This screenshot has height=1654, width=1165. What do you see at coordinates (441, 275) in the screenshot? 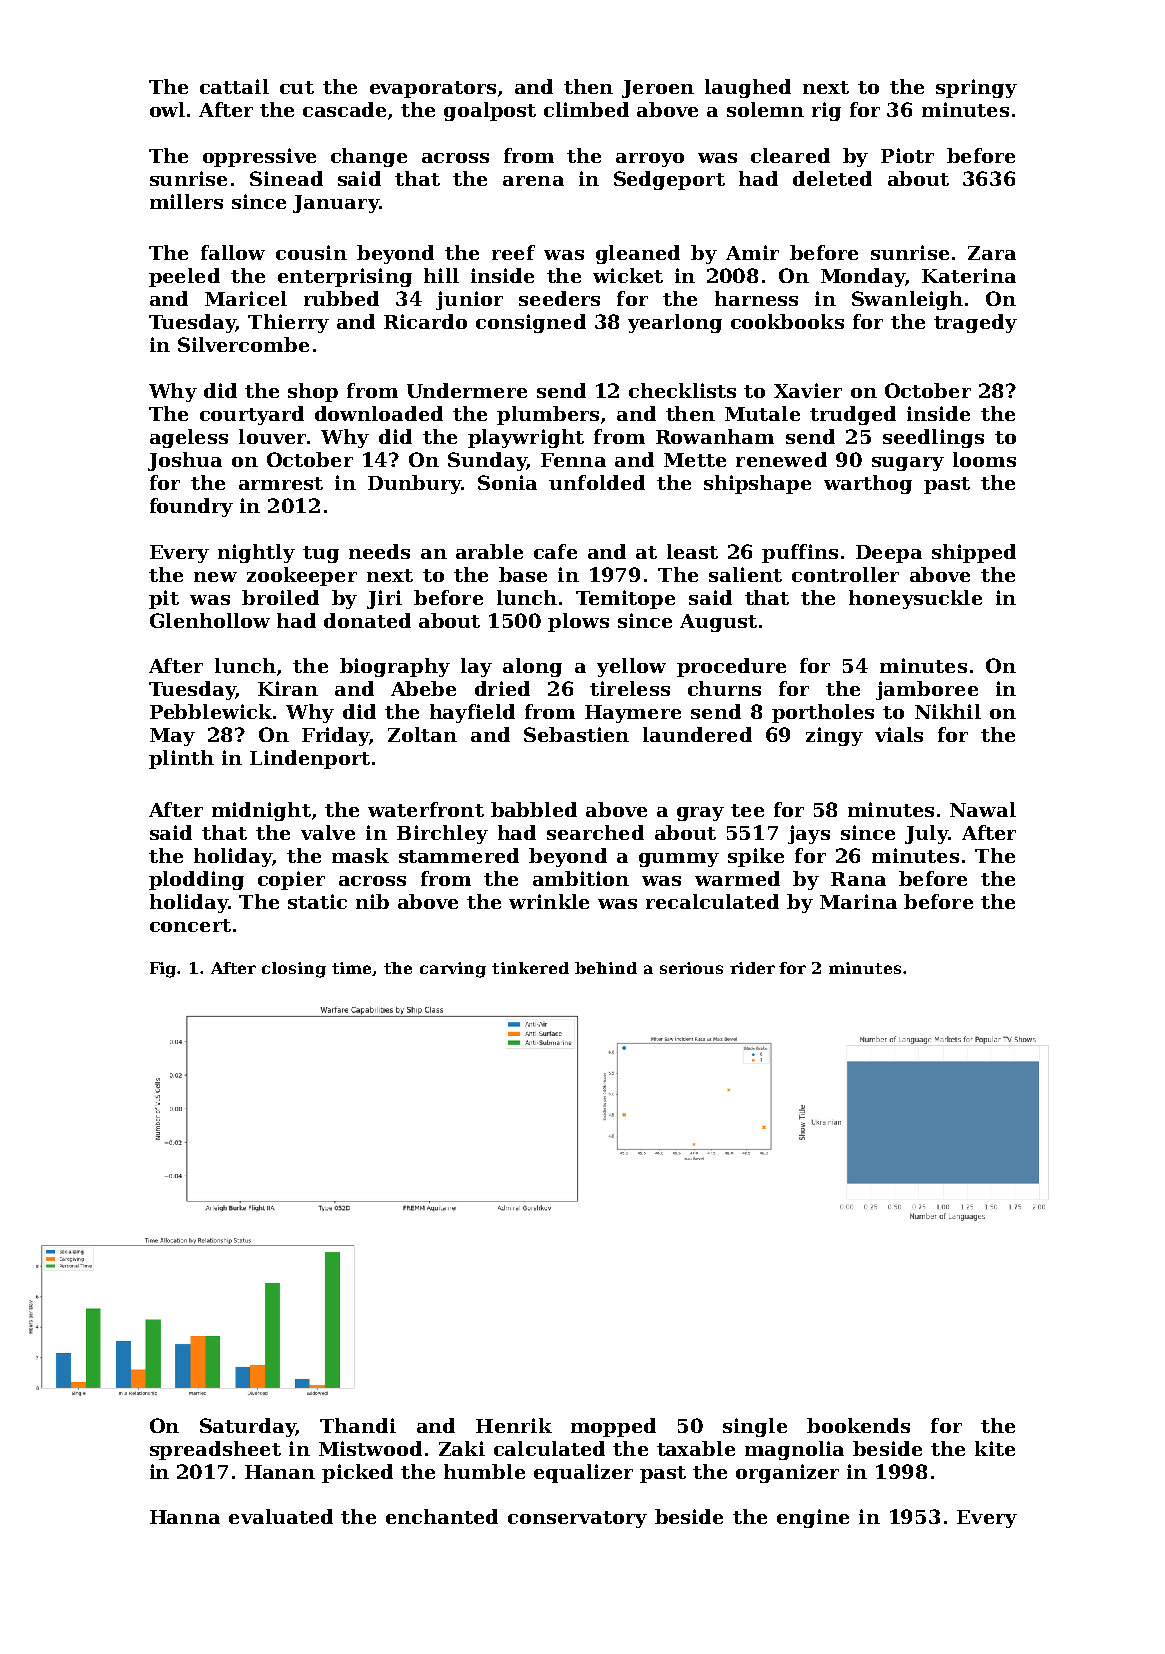
I see `hill` at bounding box center [441, 275].
